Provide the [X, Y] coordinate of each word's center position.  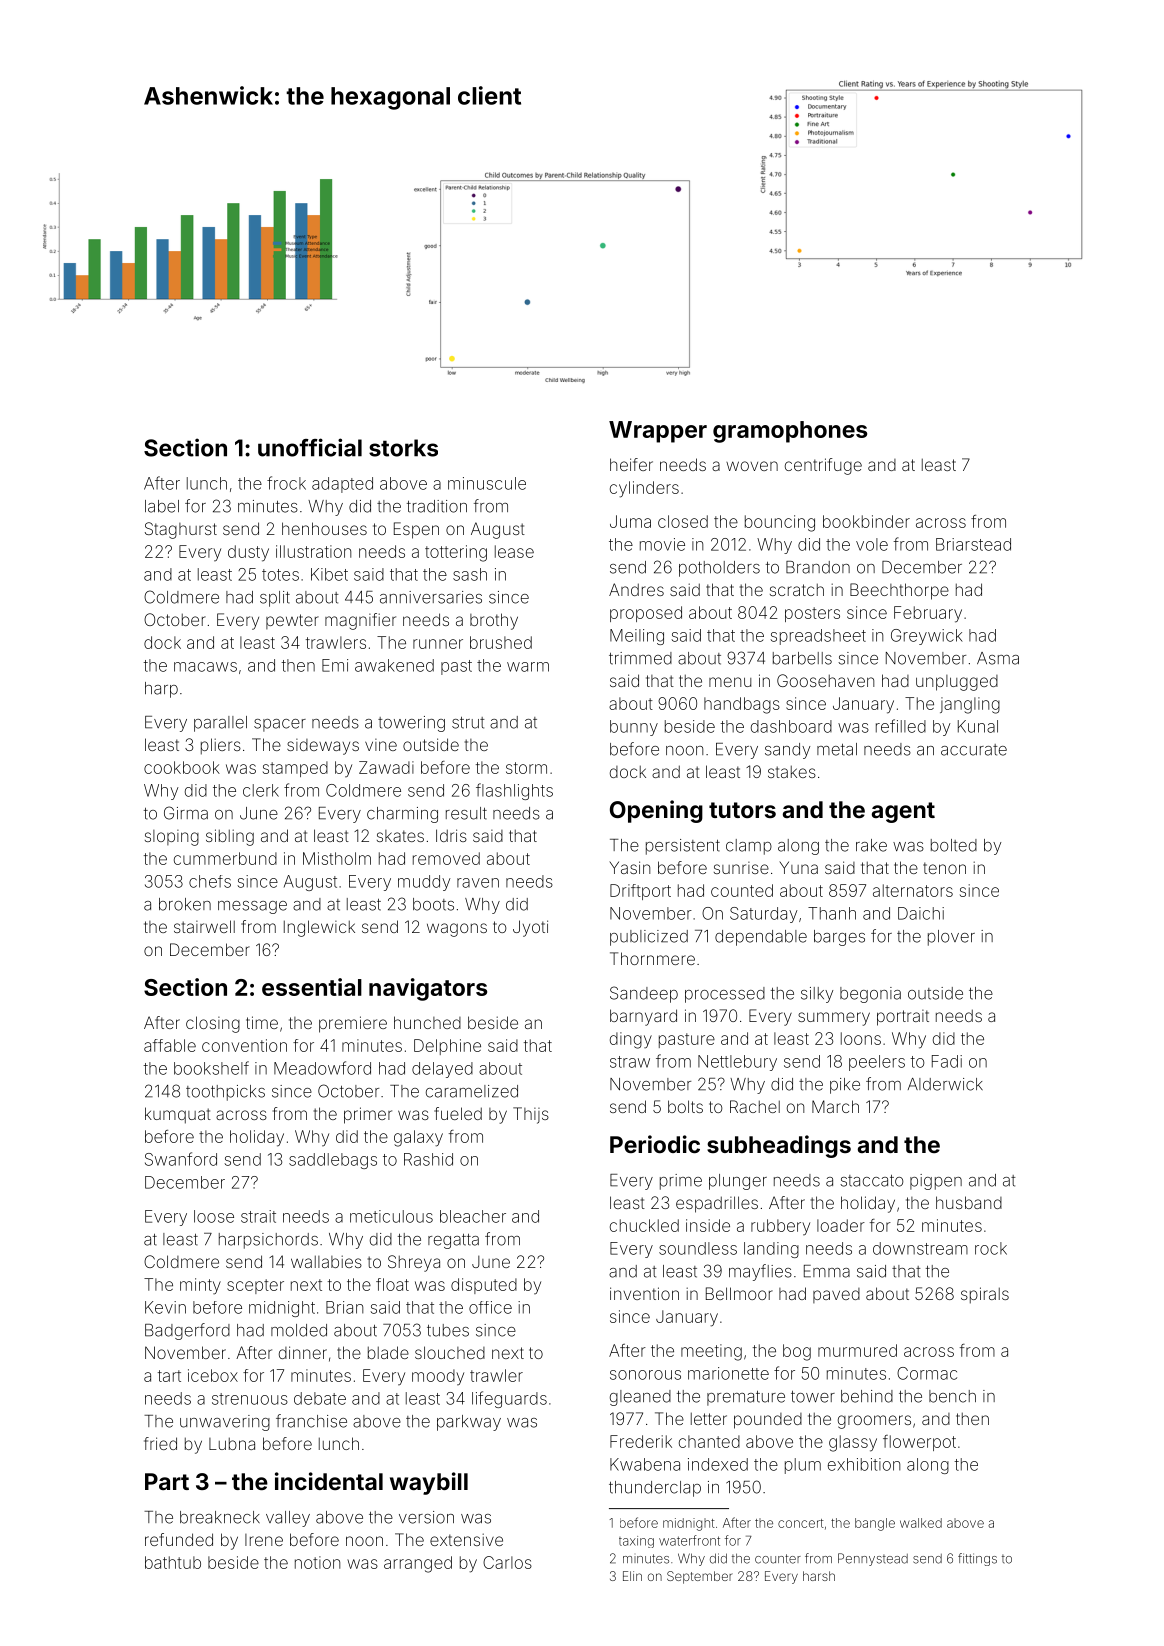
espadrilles [717, 1204]
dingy [631, 1040]
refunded [179, 1539]
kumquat [178, 1115]
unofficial [310, 447]
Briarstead [973, 544]
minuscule [487, 483]
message [252, 907]
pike [845, 1086]
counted [742, 890]
